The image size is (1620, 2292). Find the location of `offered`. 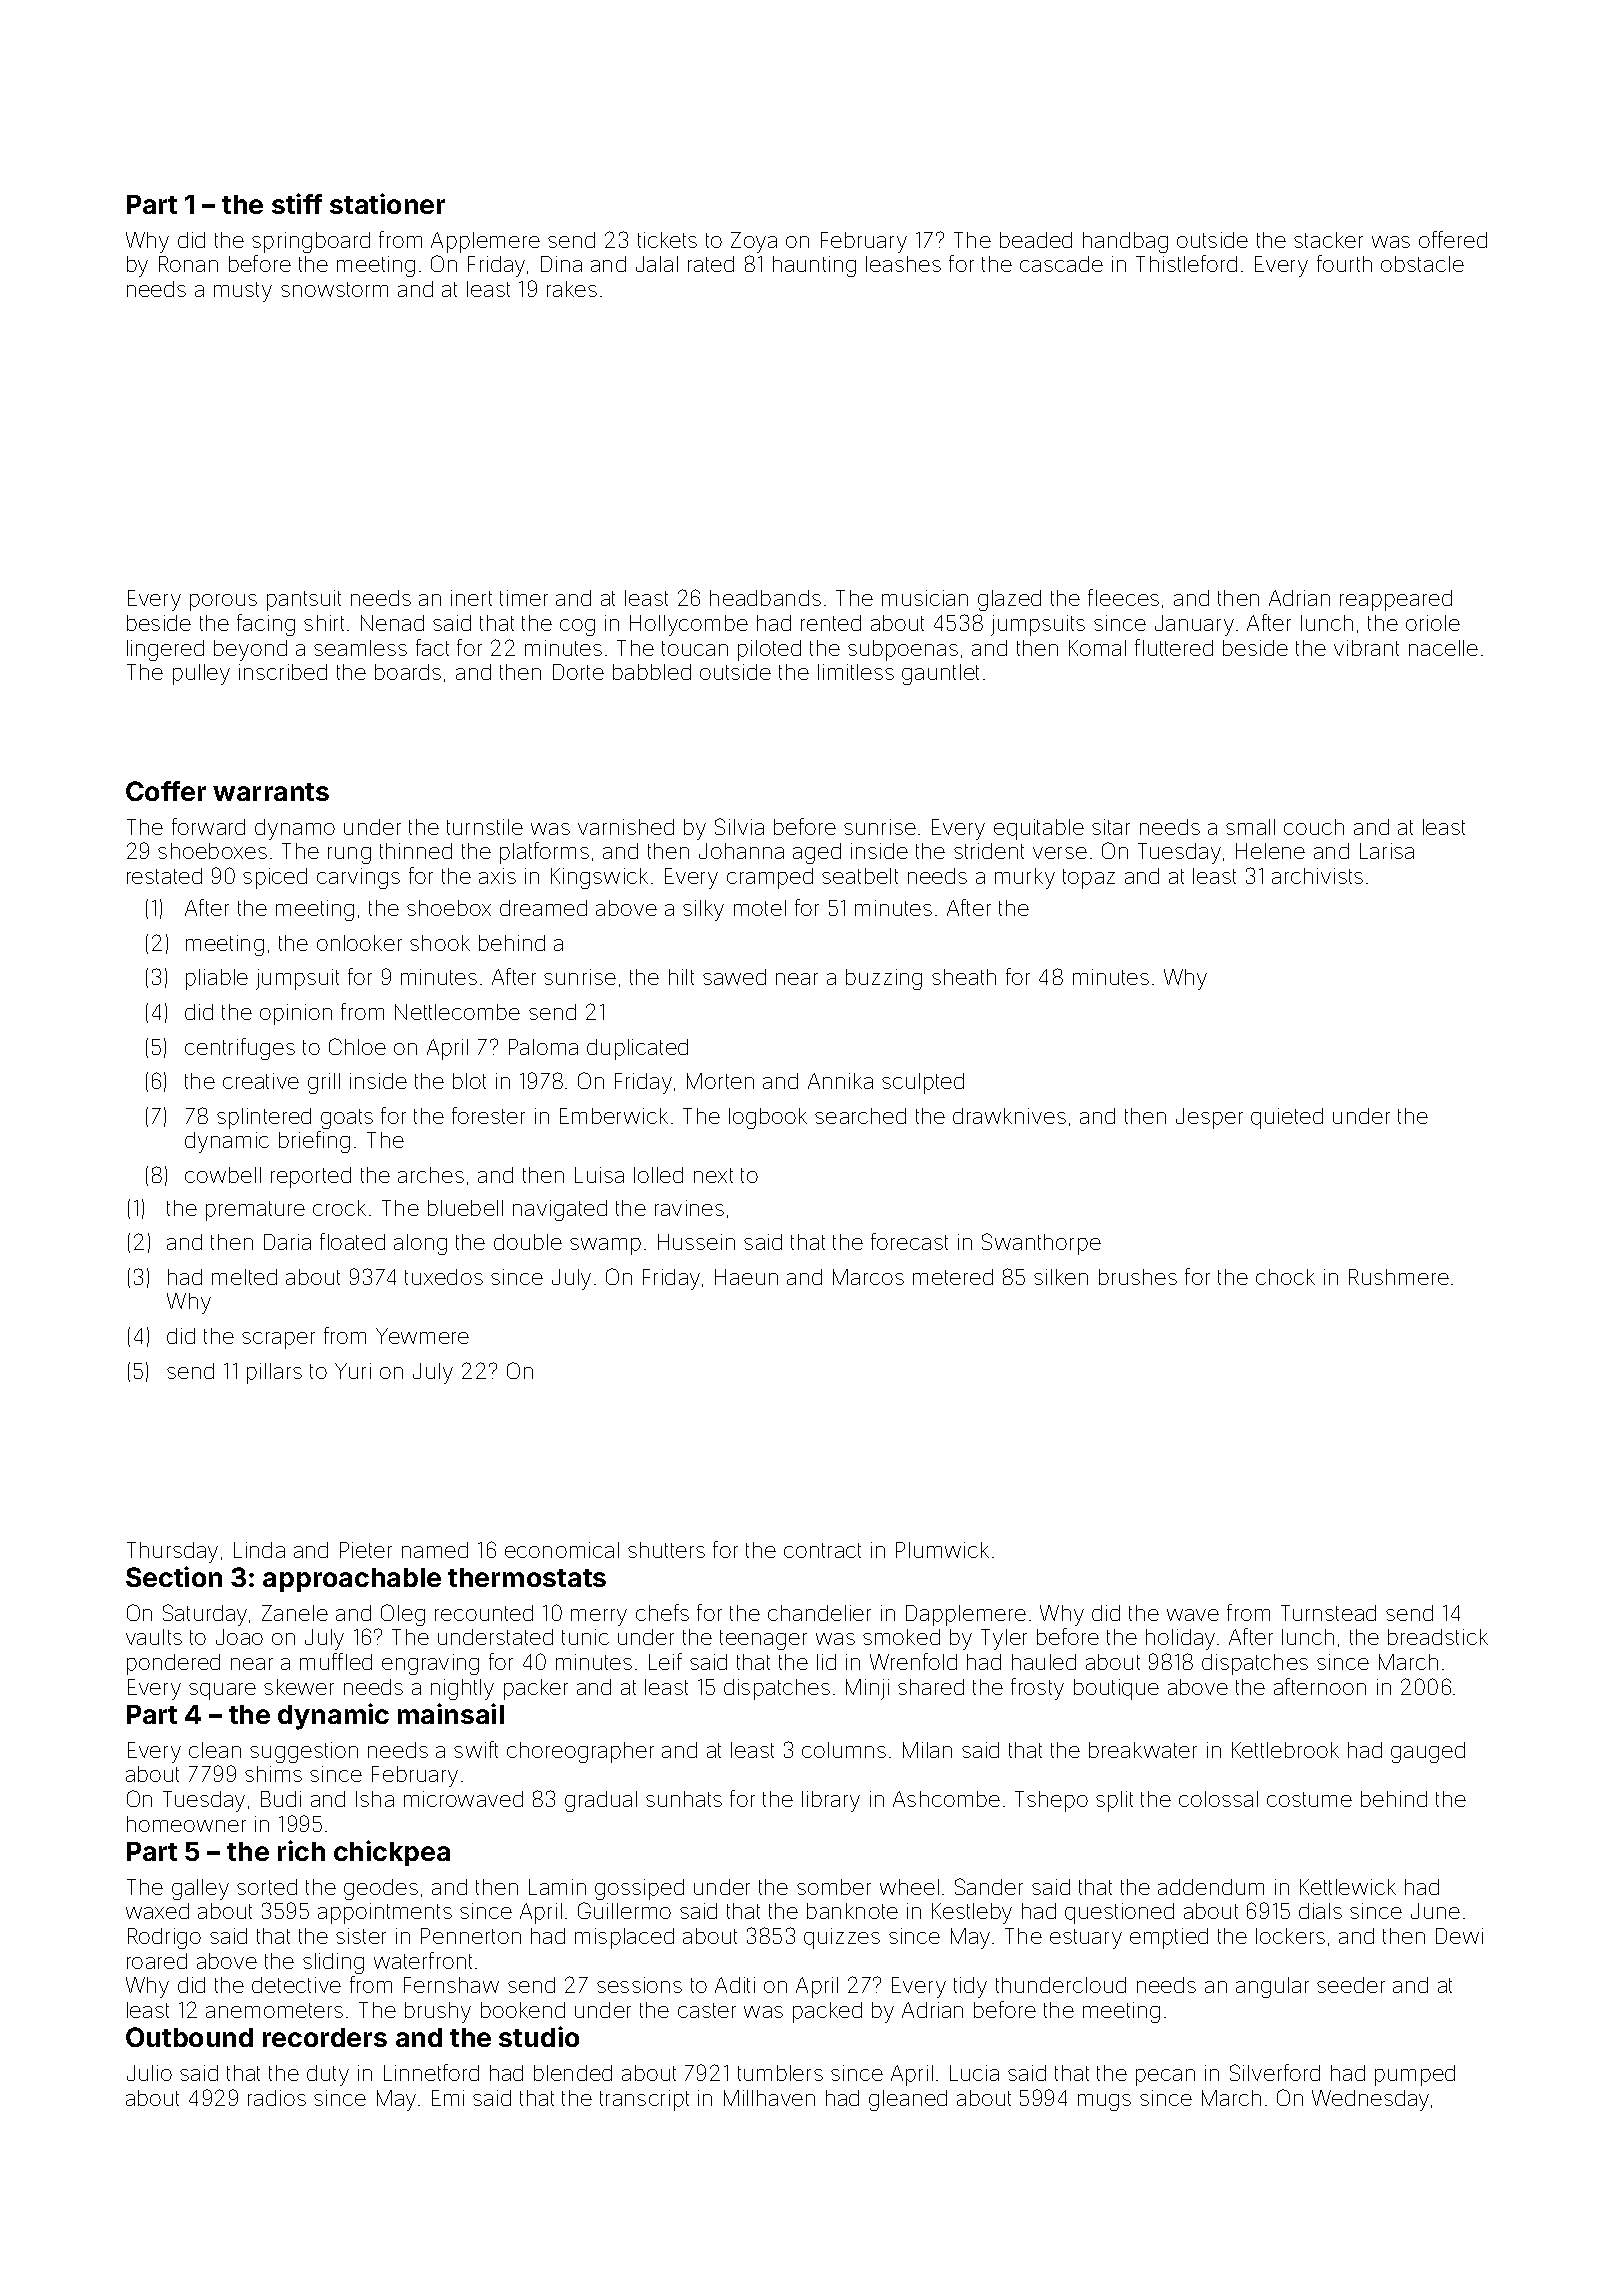

offered is located at coordinates (1453, 239).
